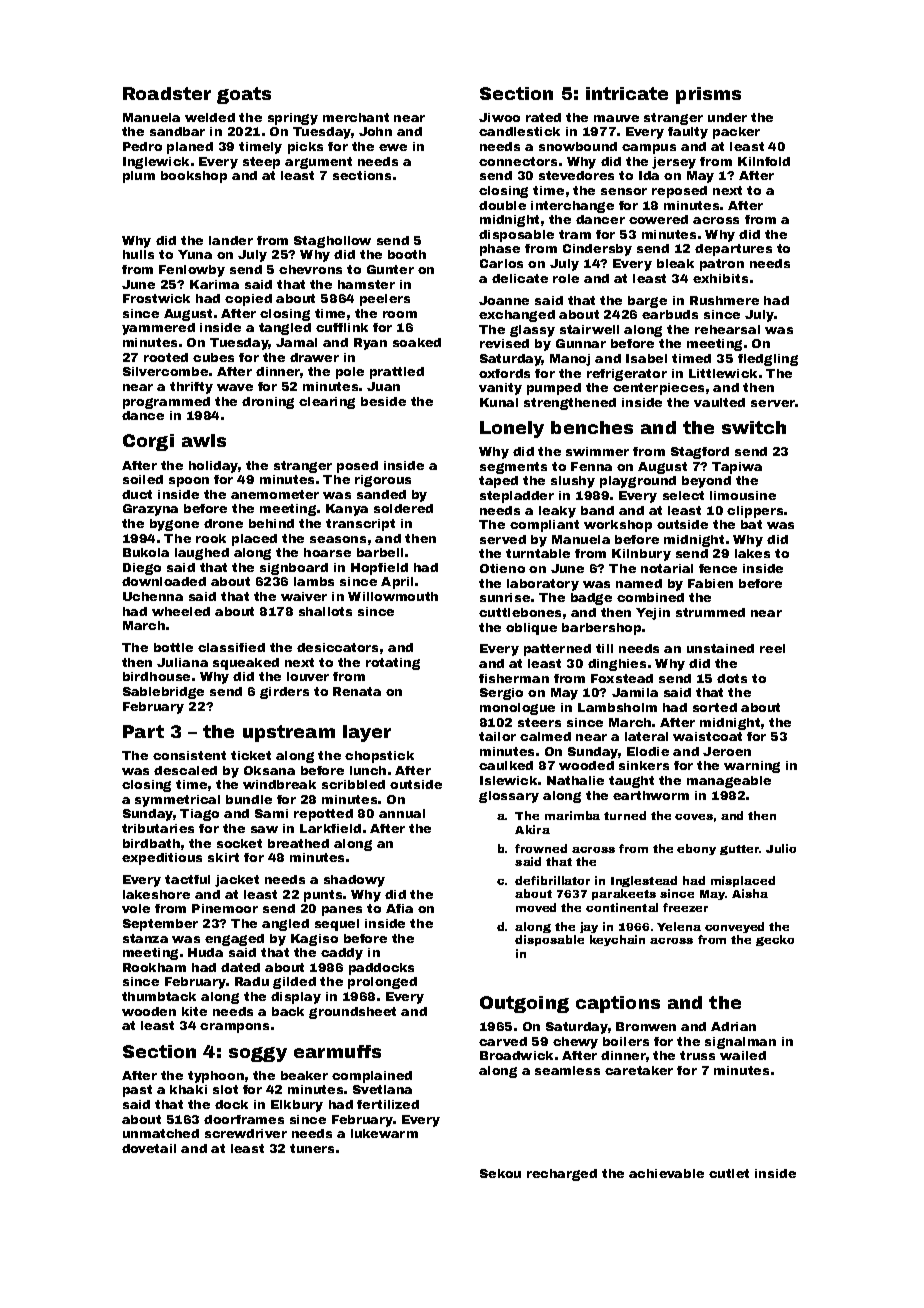 The image size is (924, 1308). Describe the element at coordinates (531, 629) in the page. I see `oblique` at that location.
